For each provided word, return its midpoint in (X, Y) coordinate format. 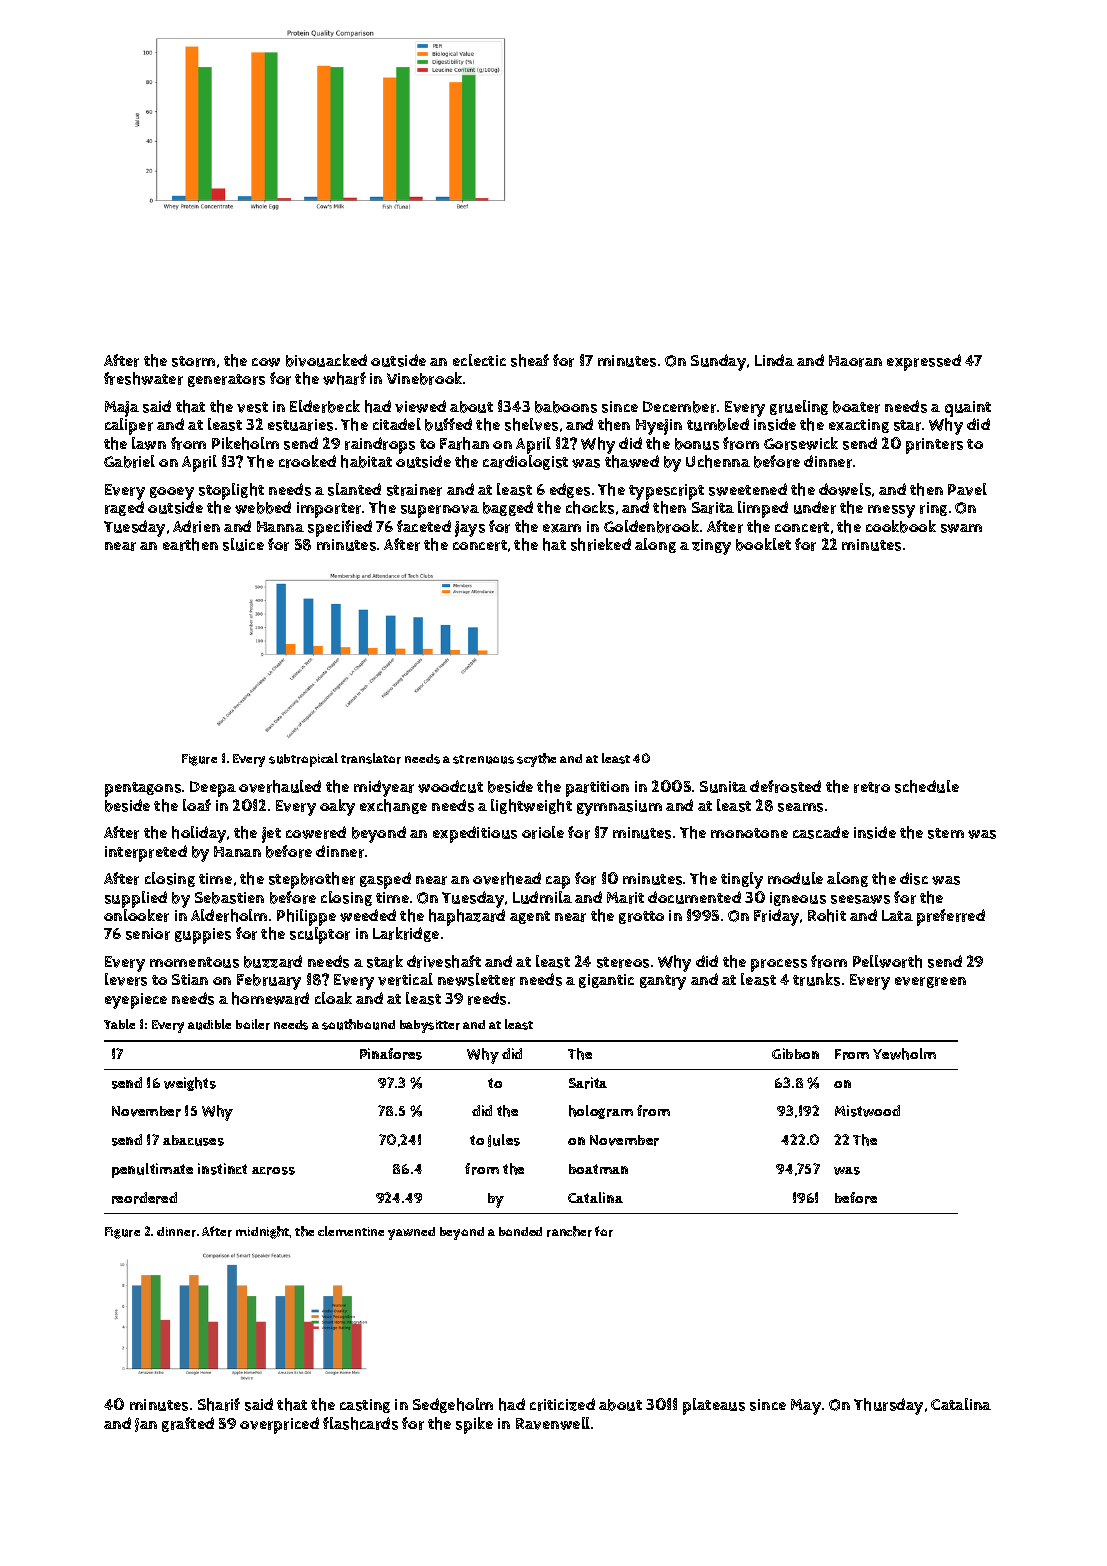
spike (474, 1425)
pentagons (143, 789)
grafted (188, 1424)
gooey (172, 493)
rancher (569, 1231)
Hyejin (659, 427)
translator (371, 758)
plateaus (714, 1406)
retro (872, 787)
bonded (520, 1231)
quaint (968, 409)
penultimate (152, 1170)
